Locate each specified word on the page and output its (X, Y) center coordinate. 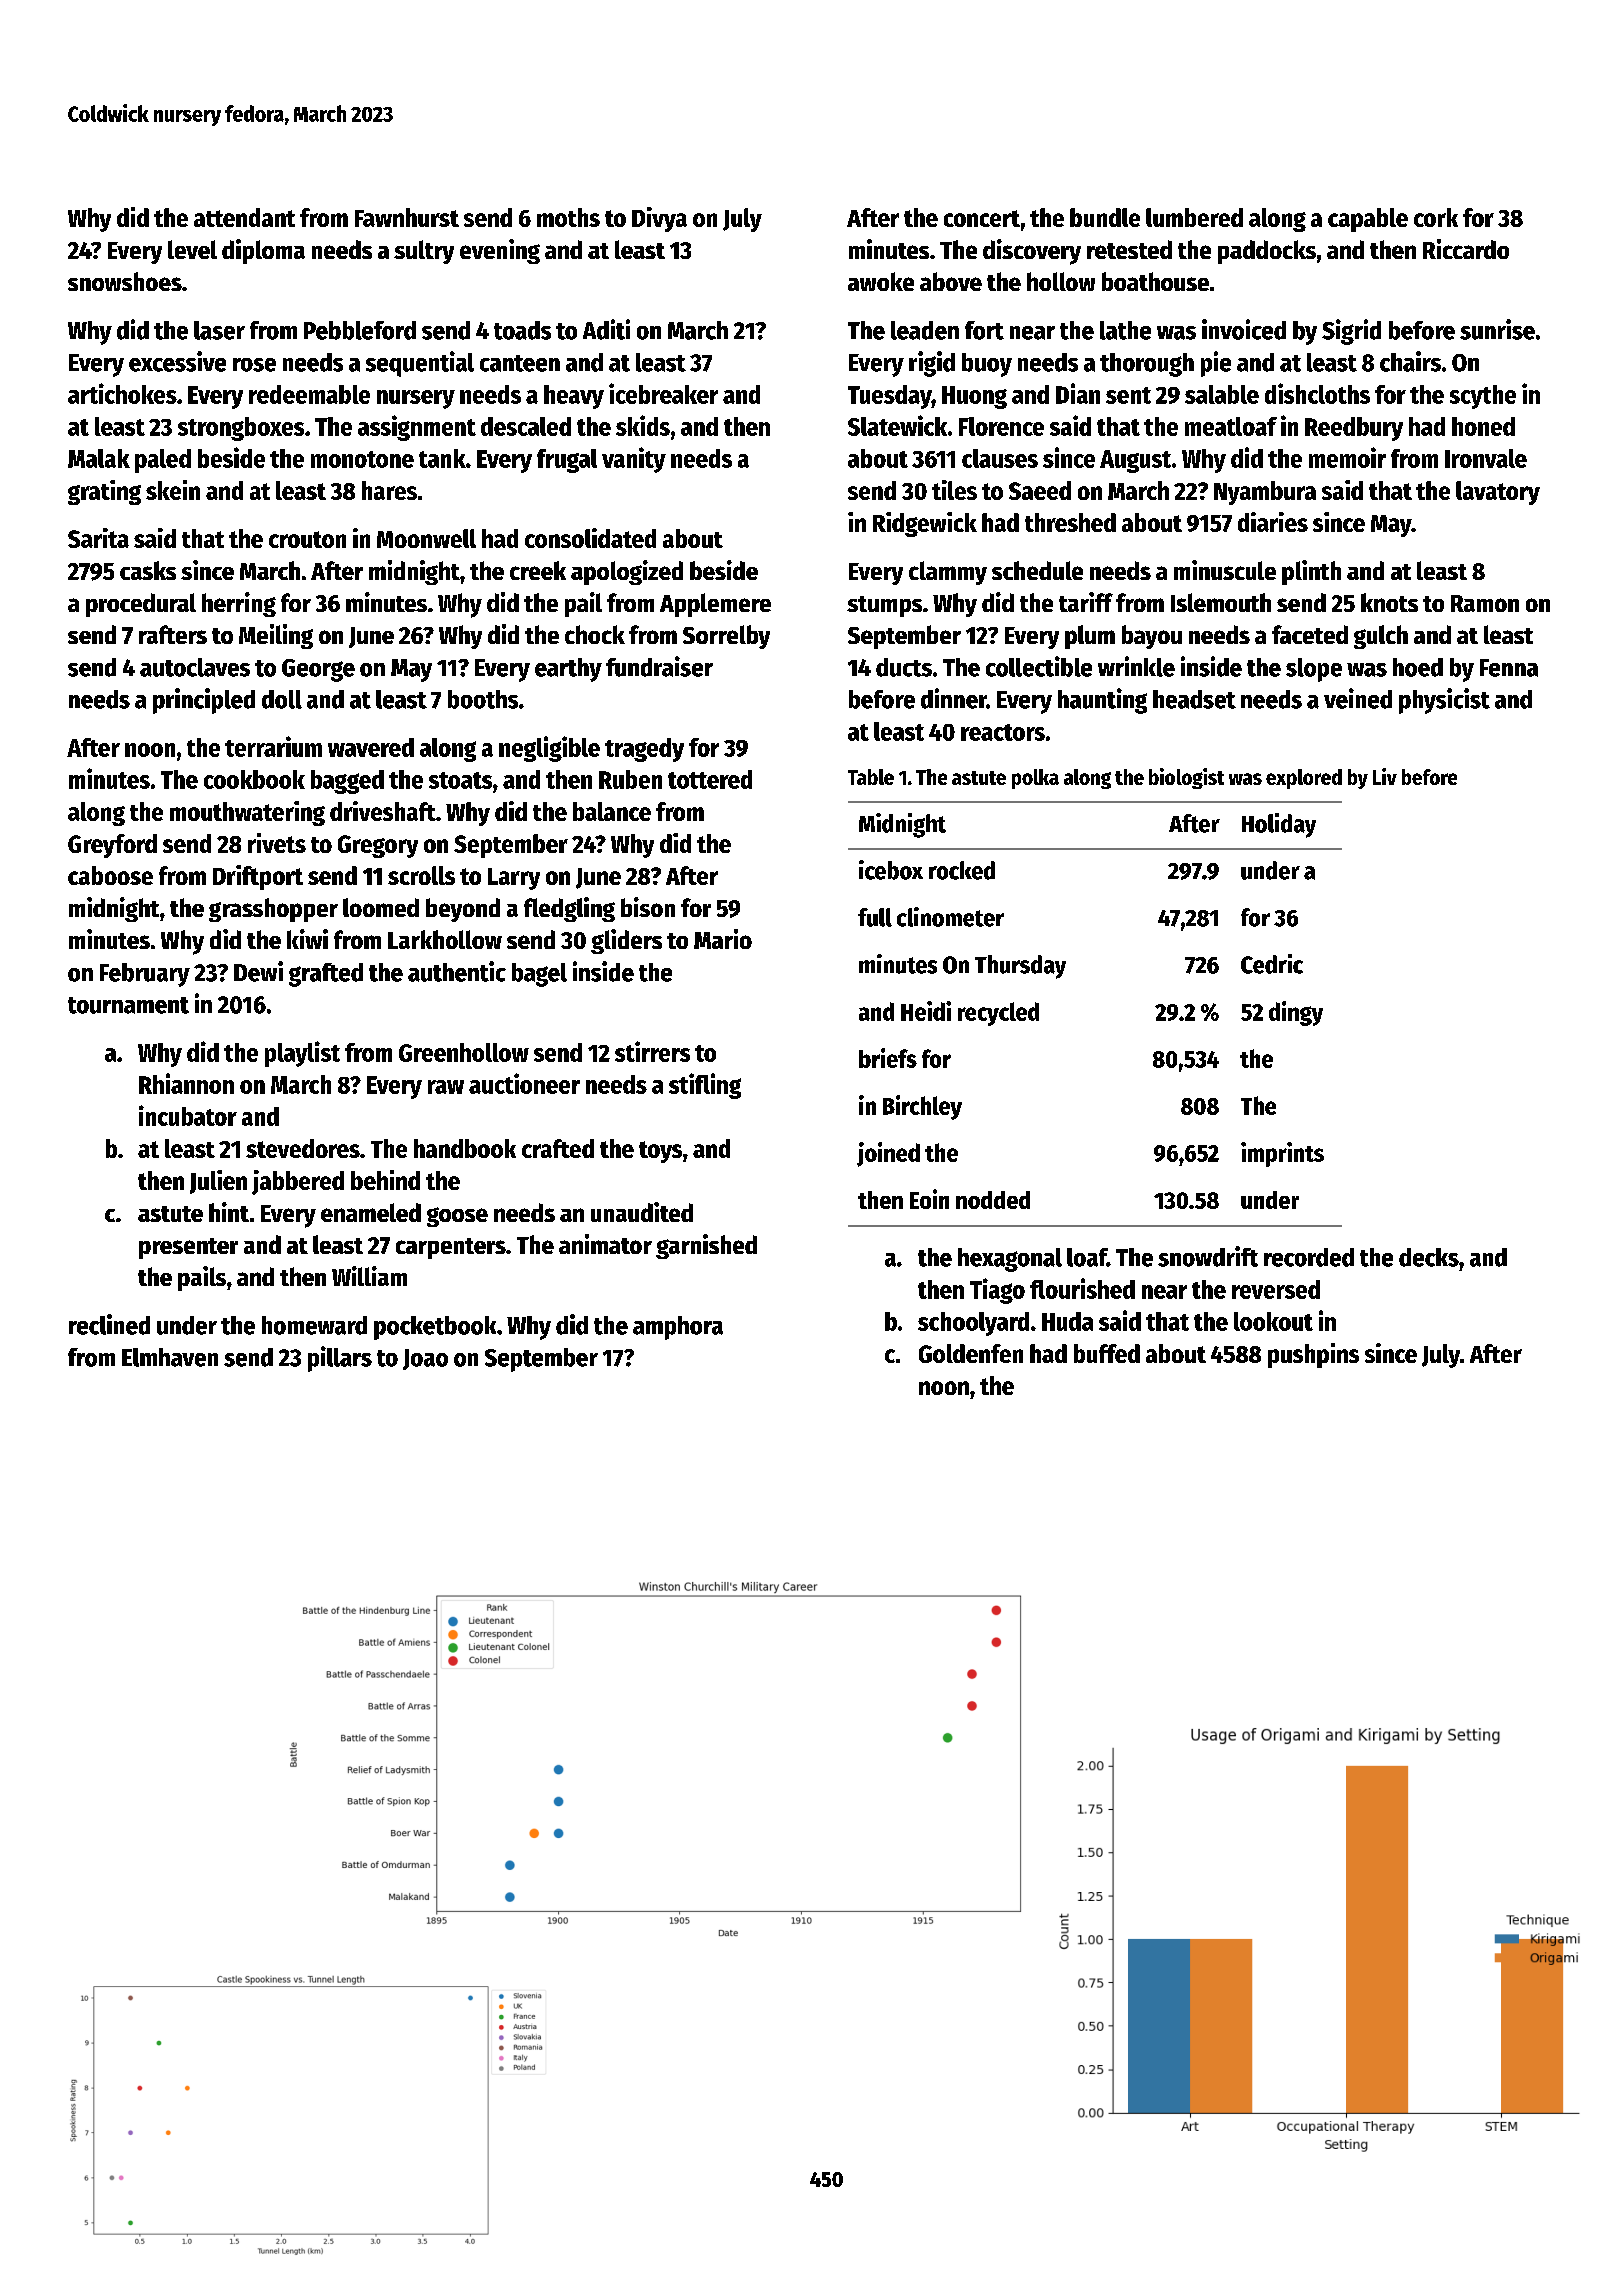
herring (239, 604)
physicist (1444, 701)
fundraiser (659, 666)
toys (660, 1152)
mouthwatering (247, 813)
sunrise (1497, 329)
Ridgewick (925, 524)
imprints (1282, 1154)
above (951, 281)
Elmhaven (170, 1357)
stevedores (303, 1148)
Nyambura (1265, 493)
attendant (244, 217)
